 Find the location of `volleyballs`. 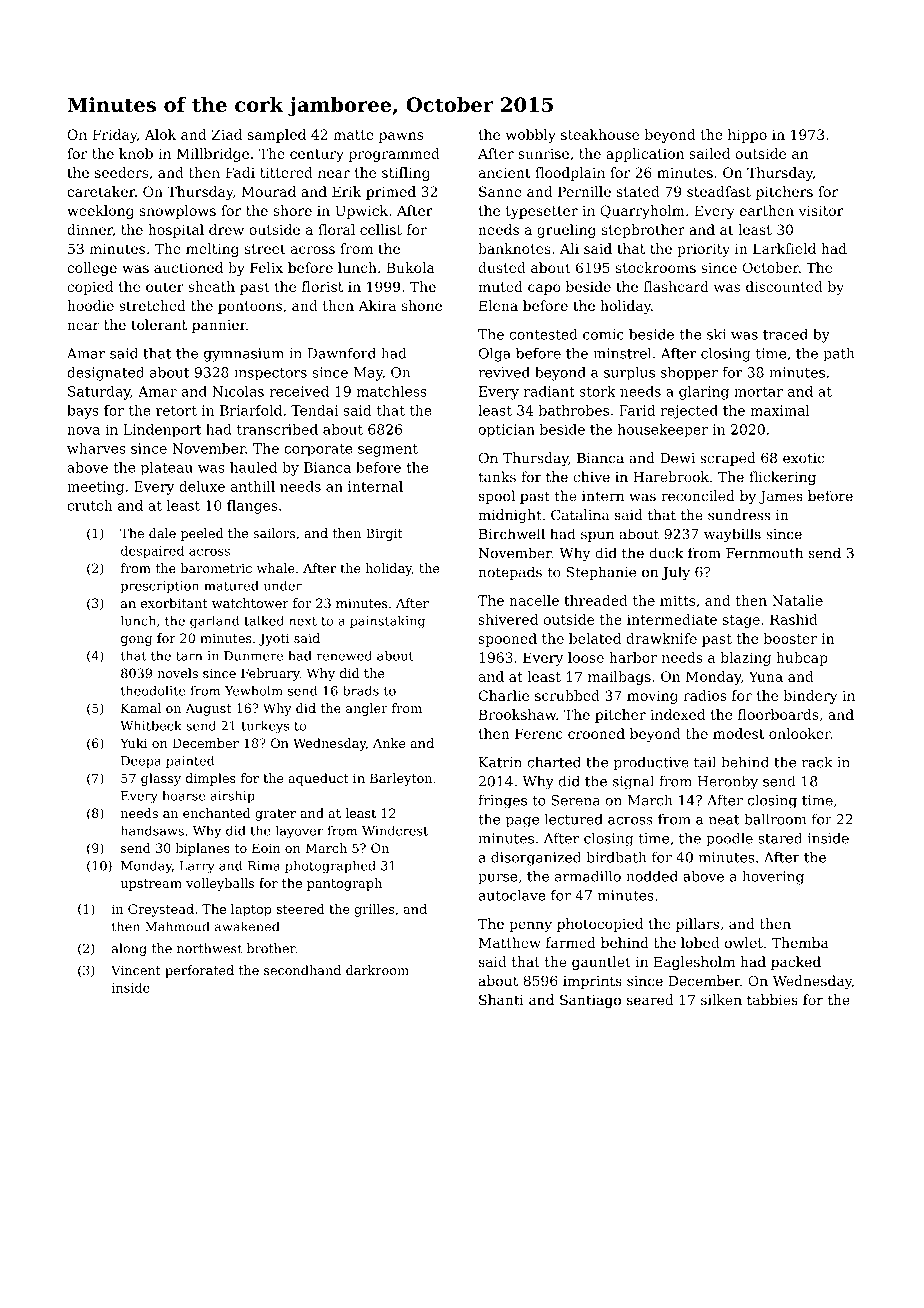

volleyballs is located at coordinates (220, 884).
